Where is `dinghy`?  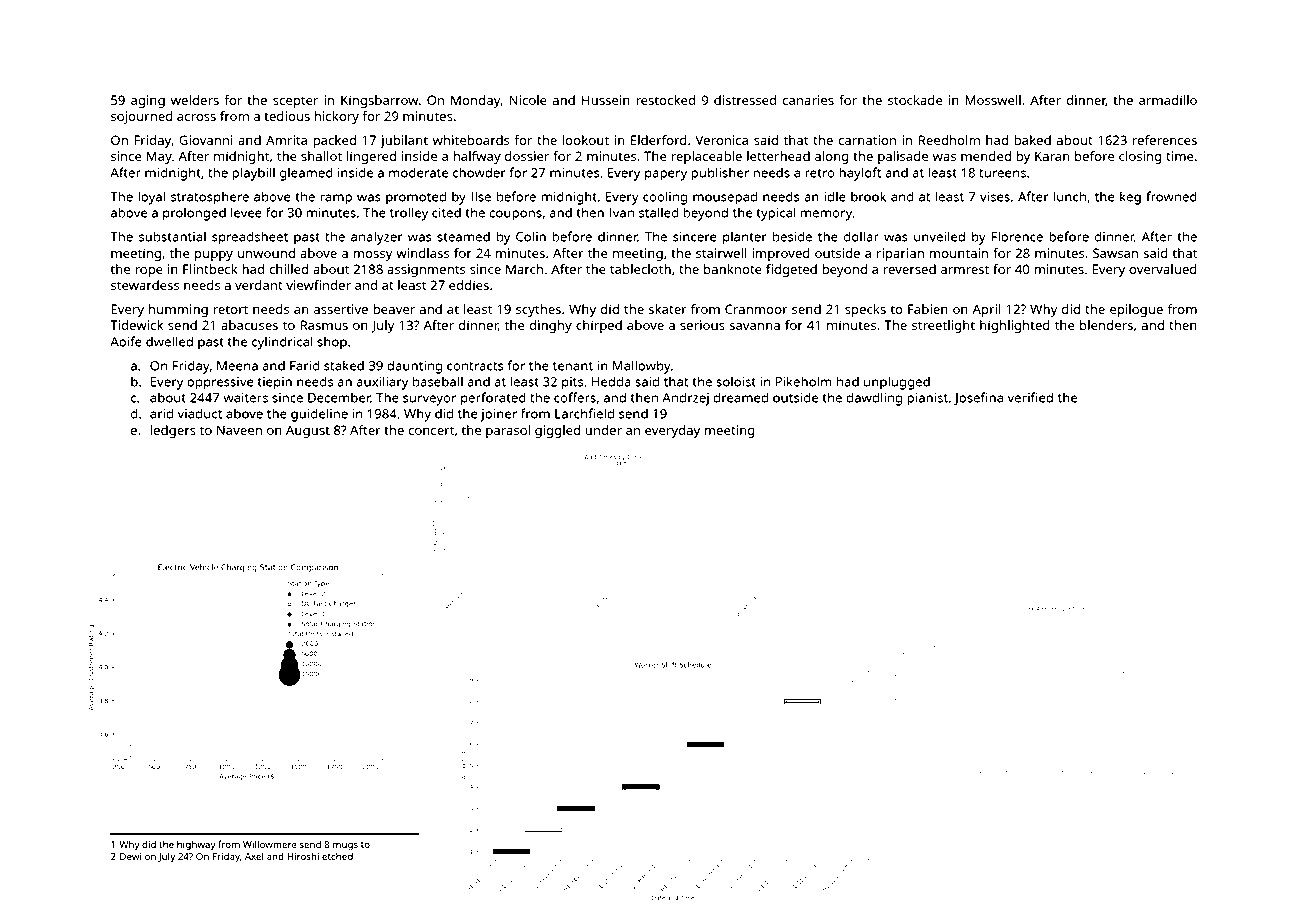
dinghy is located at coordinates (550, 326).
